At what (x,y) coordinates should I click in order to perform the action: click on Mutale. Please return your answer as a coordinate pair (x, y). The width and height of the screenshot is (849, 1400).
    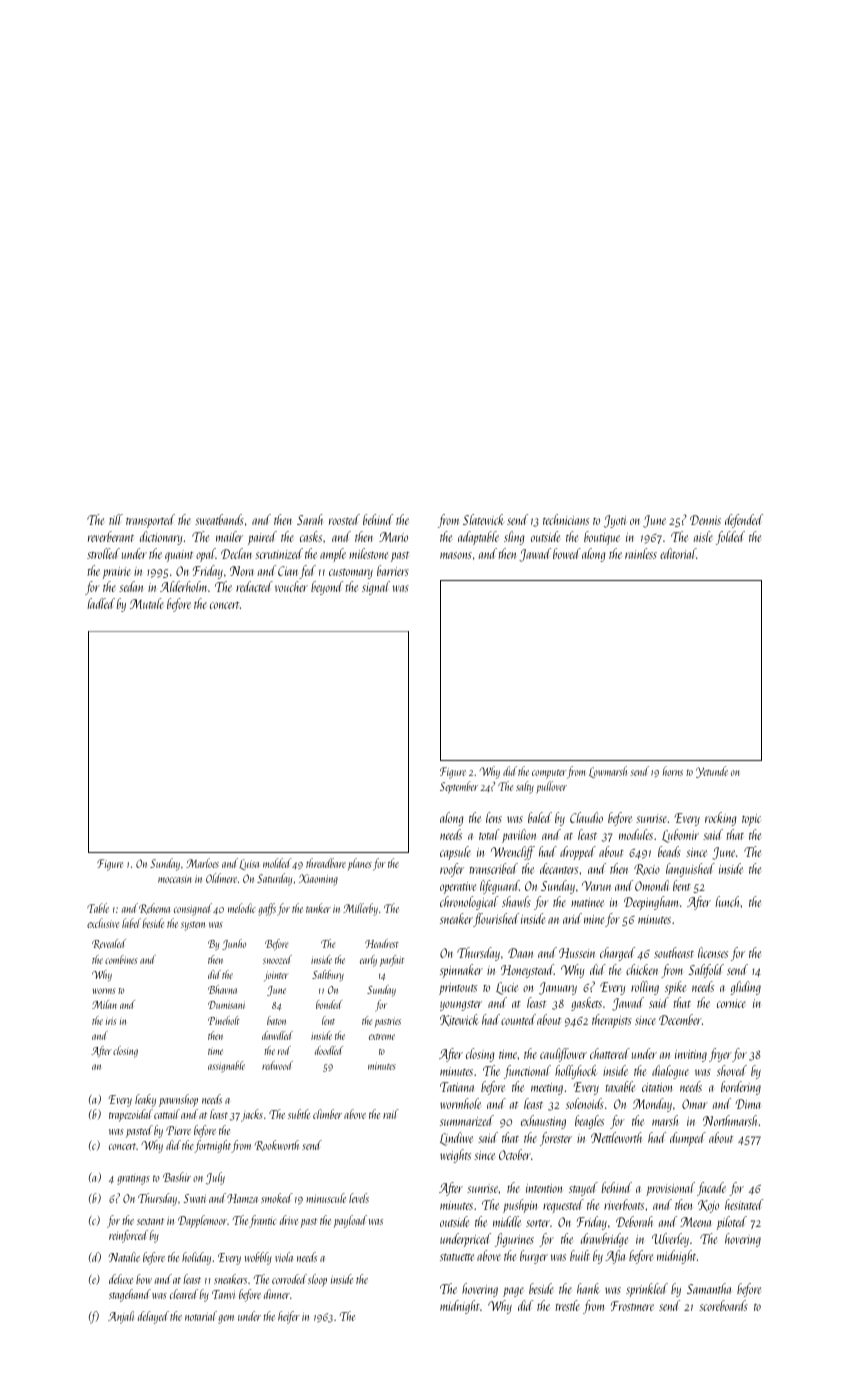
    Looking at the image, I should click on (147, 603).
